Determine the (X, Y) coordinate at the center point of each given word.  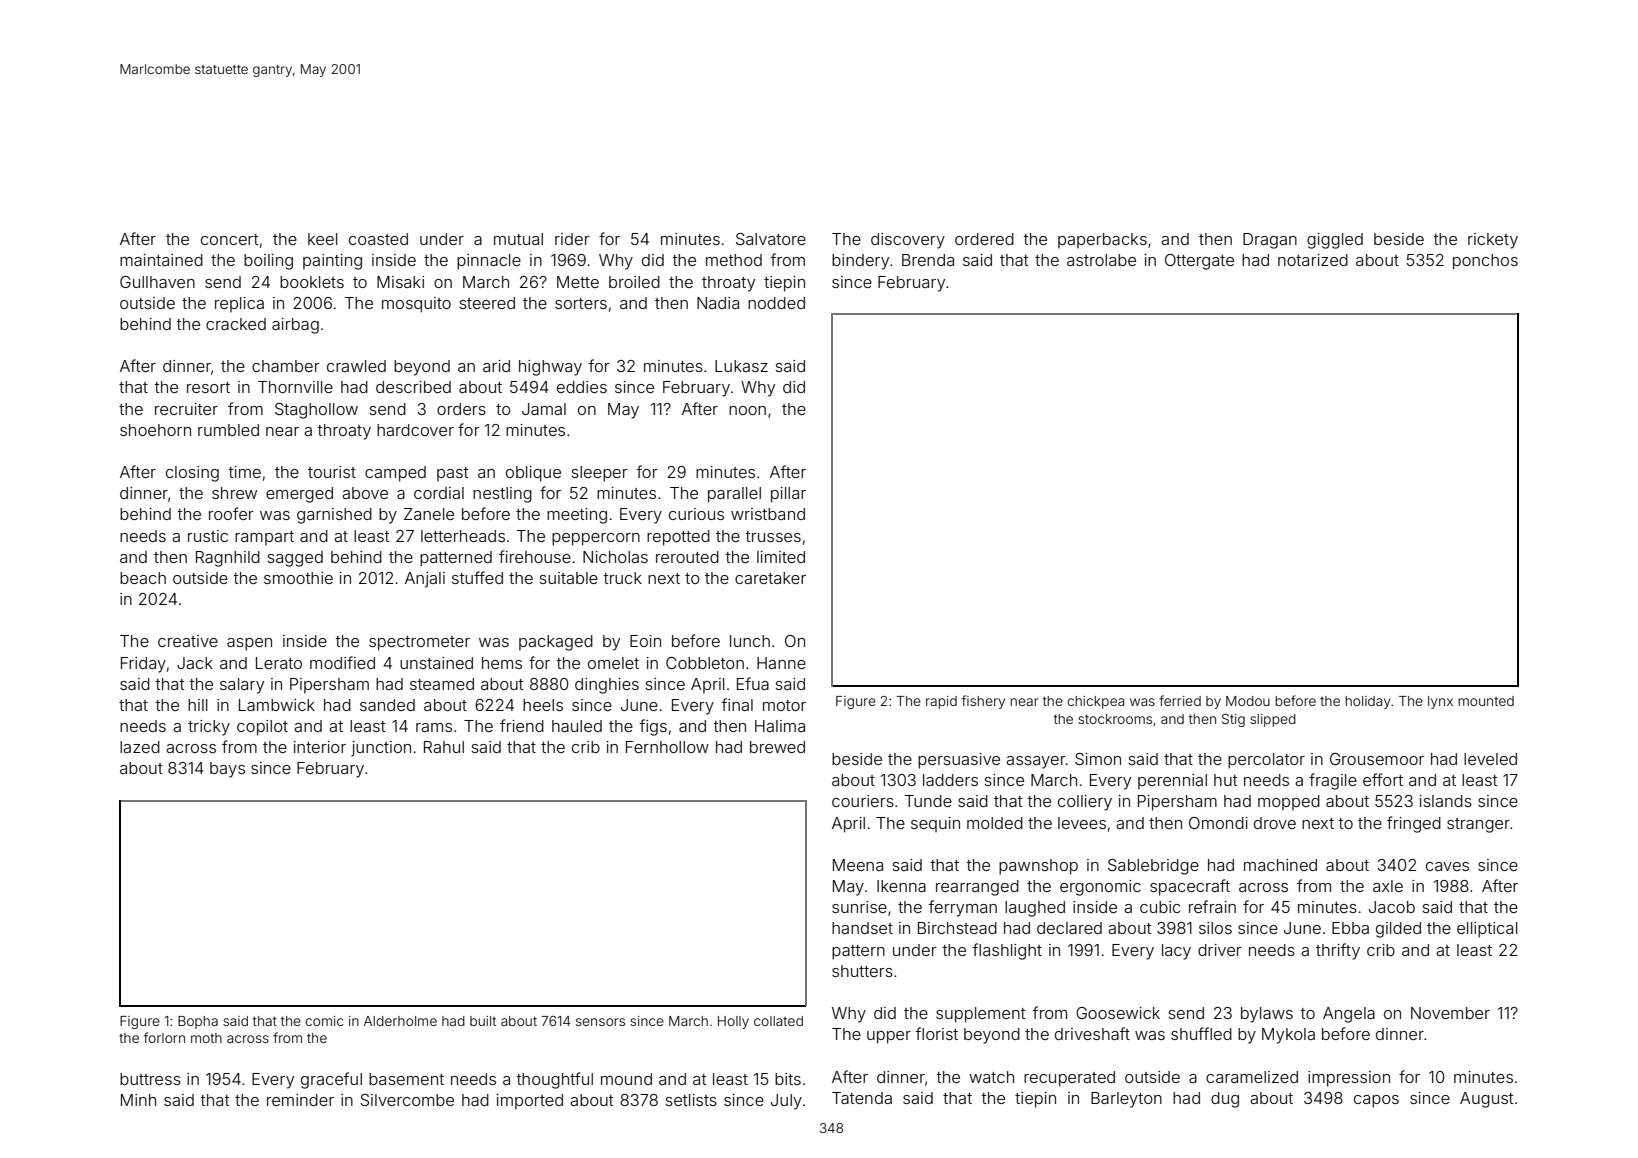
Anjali (425, 580)
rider (572, 239)
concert (229, 239)
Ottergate (1199, 262)
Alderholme (400, 1021)
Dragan (1270, 241)
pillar (788, 495)
